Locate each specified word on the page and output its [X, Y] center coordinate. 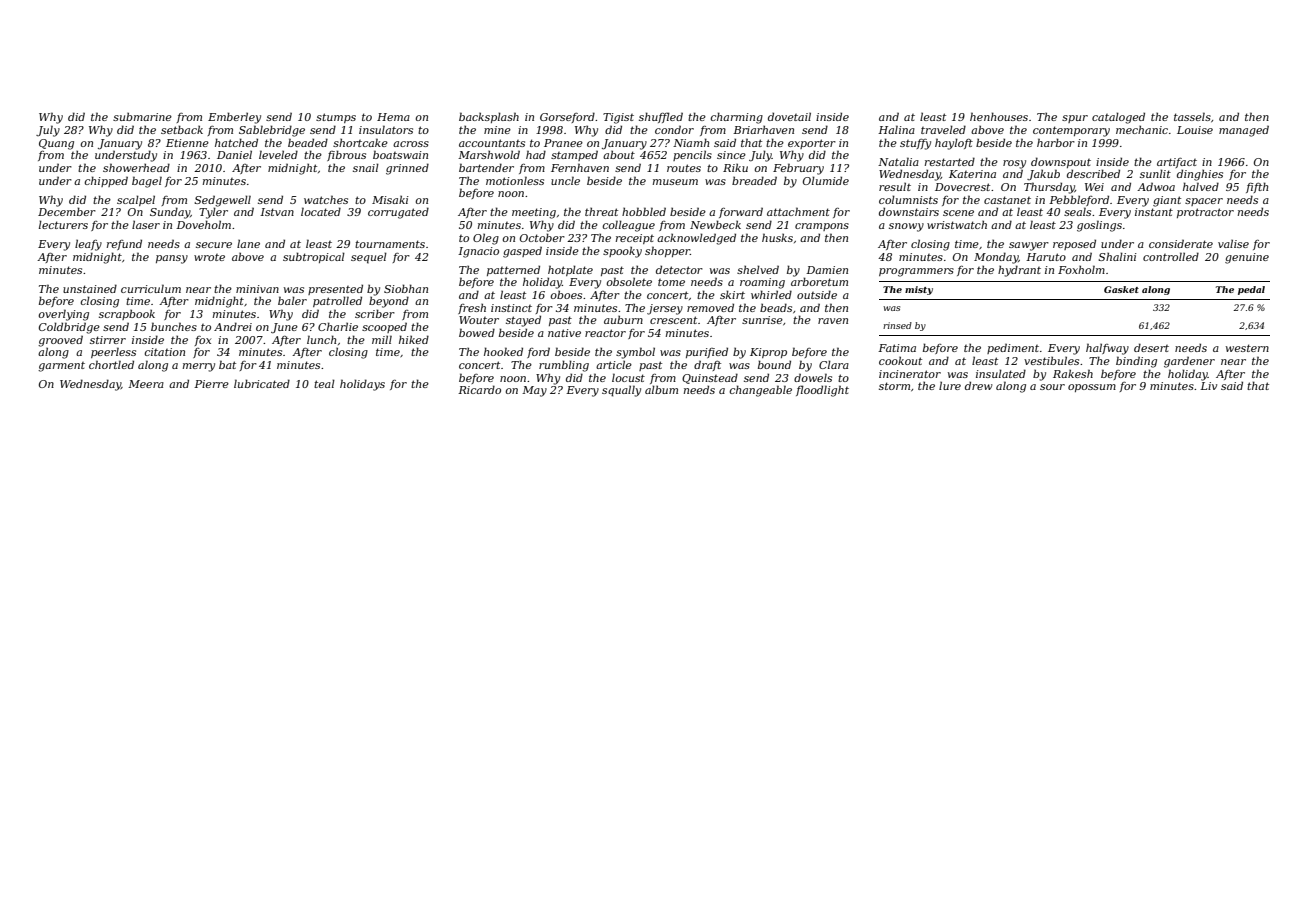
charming [736, 118]
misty [919, 290]
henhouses [999, 116]
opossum [1092, 388]
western [1247, 348]
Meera [146, 384]
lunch [321, 339]
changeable [760, 391]
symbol [635, 353]
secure [214, 245]
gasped [522, 252]
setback [182, 129]
